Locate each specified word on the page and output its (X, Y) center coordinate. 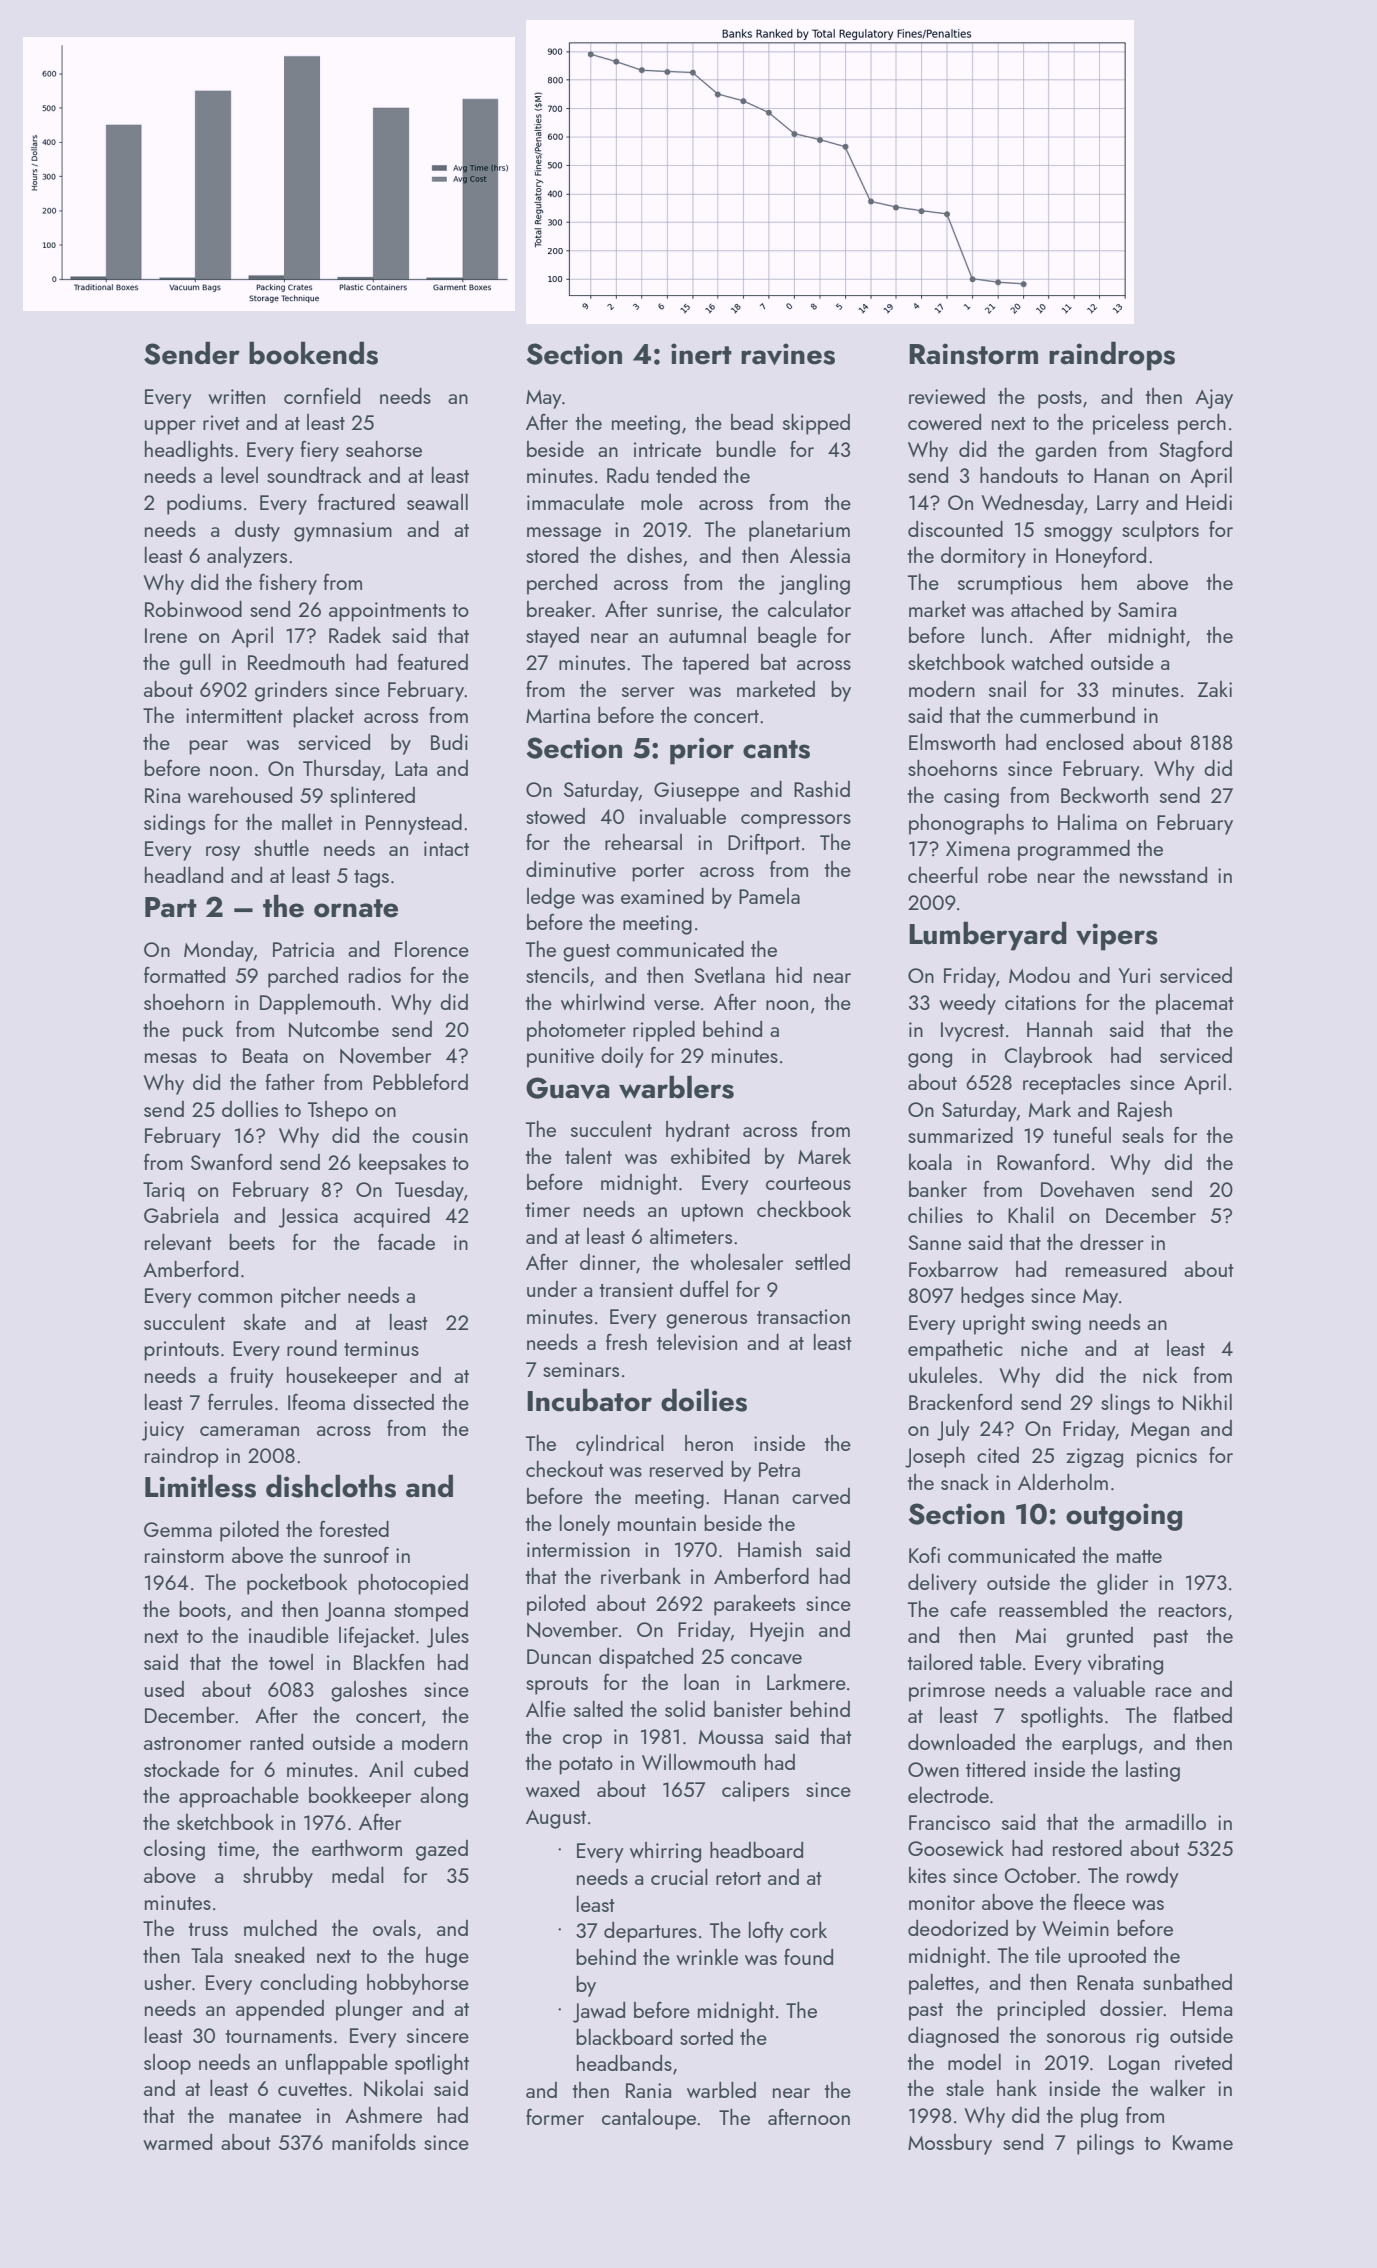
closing (174, 1850)
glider (1122, 1584)
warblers (676, 1087)
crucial (679, 1876)
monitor (942, 1902)
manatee (265, 2116)
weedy (967, 1004)
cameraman (249, 1431)
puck (203, 1031)
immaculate (575, 502)
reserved (686, 1469)
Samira (1147, 609)
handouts (1019, 475)
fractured (356, 502)
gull (195, 664)
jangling (814, 584)
